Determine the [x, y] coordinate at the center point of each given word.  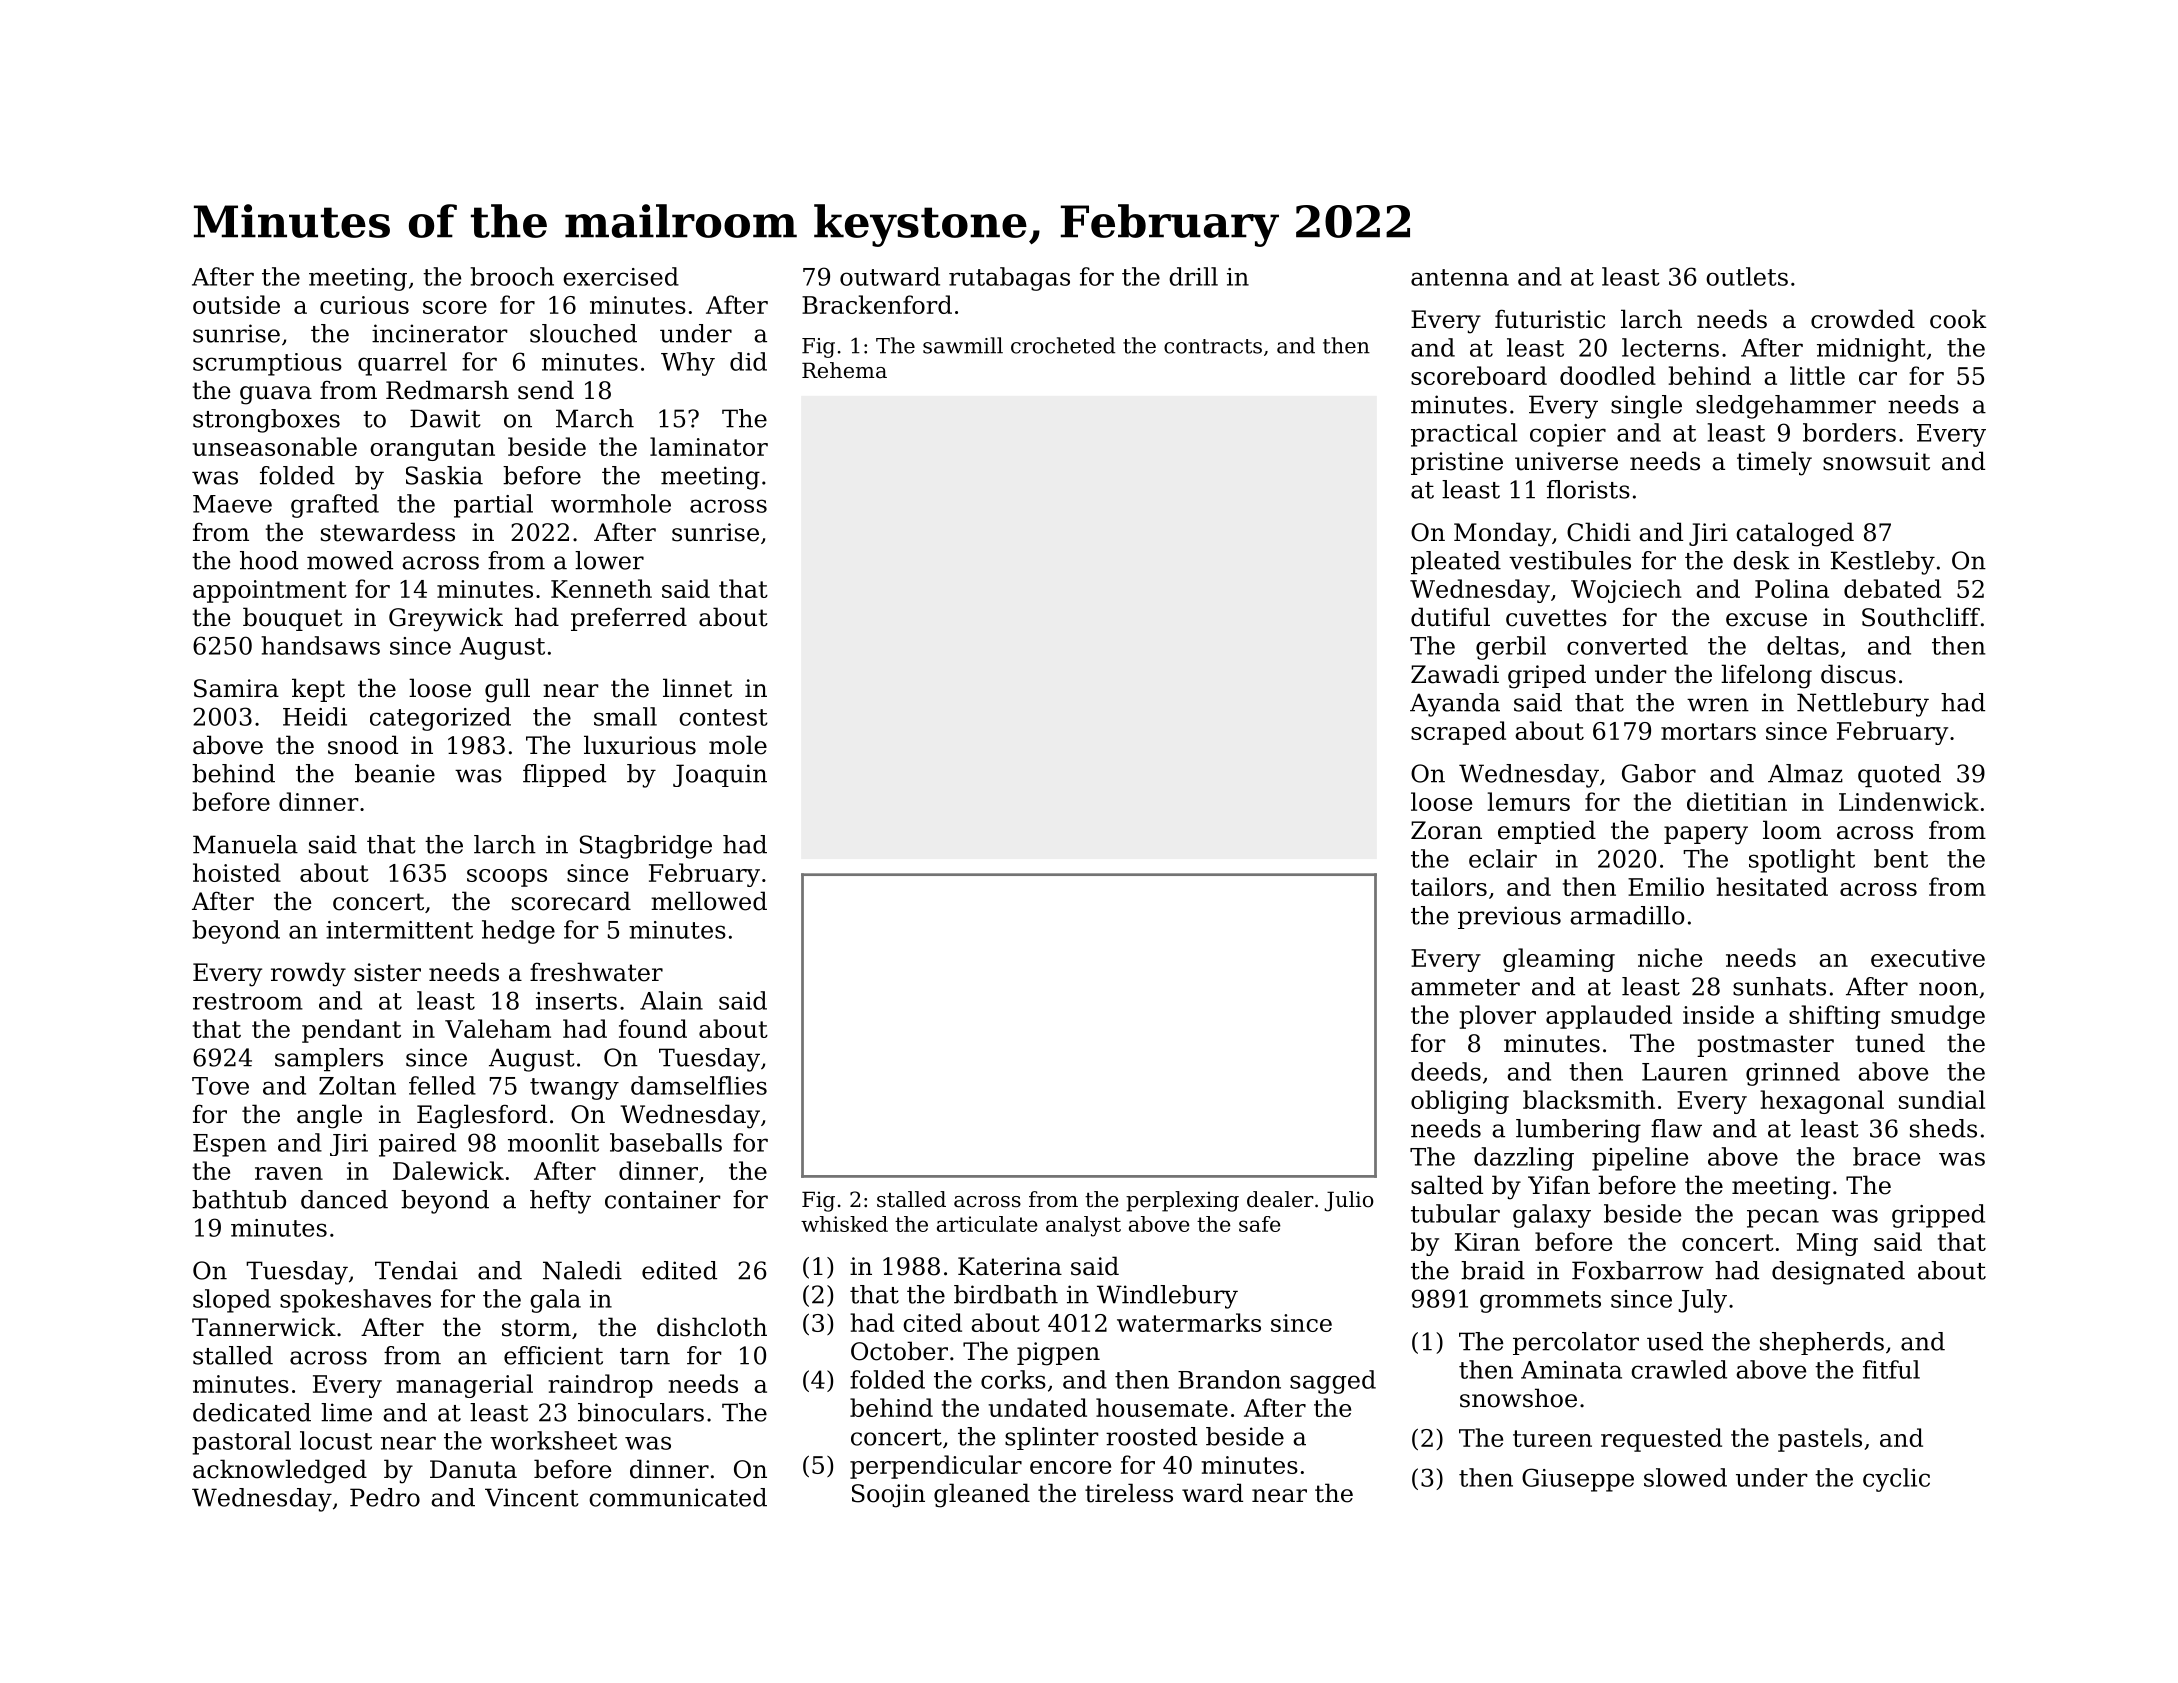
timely [1774, 463]
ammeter [1465, 987]
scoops [507, 878]
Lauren [1684, 1072]
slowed [1685, 1477]
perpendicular [936, 1467]
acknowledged [280, 1471]
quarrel [402, 364]
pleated [1456, 563]
